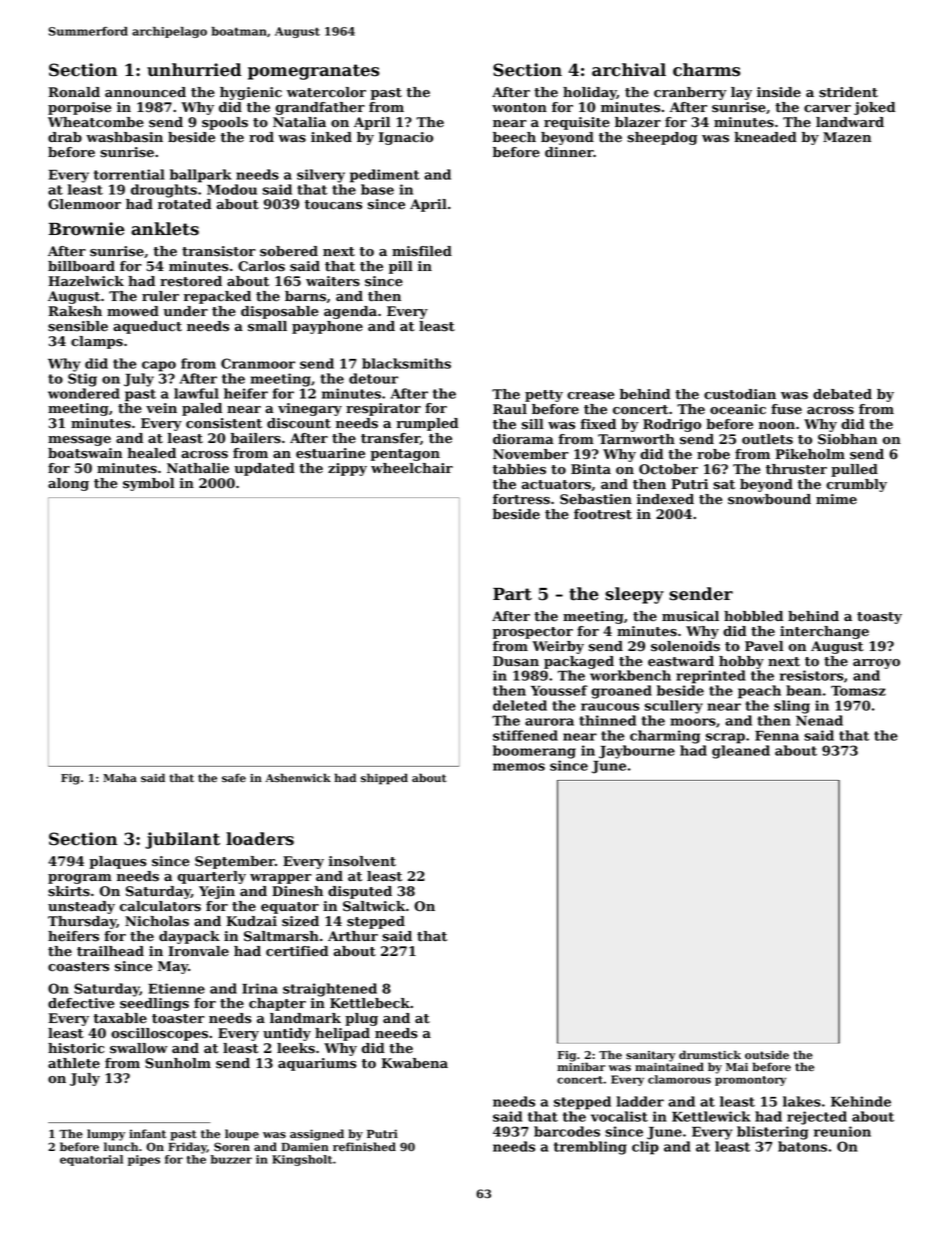 The width and height of the document is (952, 1233). Describe the element at coordinates (569, 152) in the document. I see `dinner` at that location.
